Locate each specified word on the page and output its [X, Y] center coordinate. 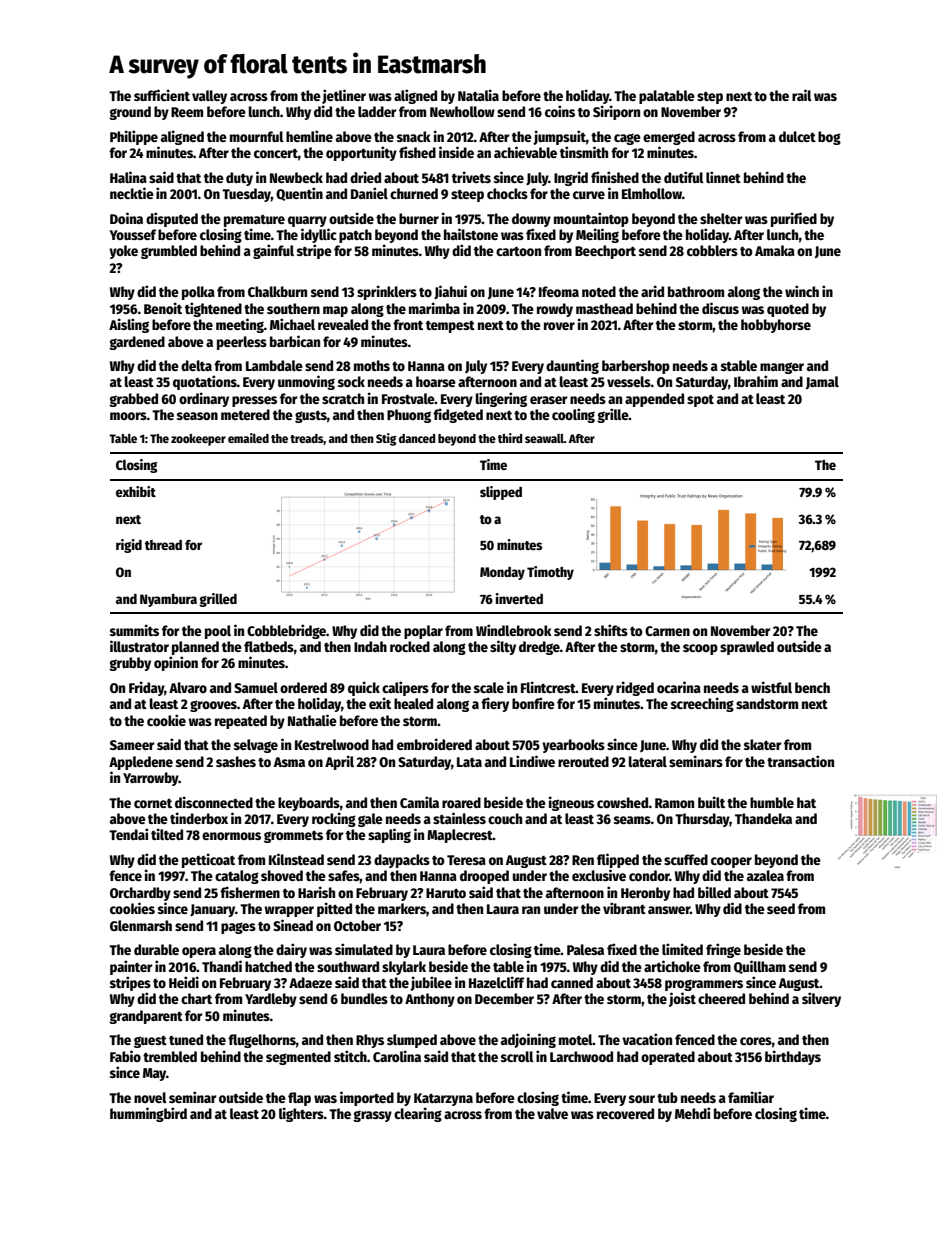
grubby [130, 664]
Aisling [129, 325]
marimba [434, 308]
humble [772, 802]
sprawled [747, 648]
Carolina [397, 1056]
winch [802, 291]
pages [238, 928]
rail [802, 95]
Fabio [125, 1056]
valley [209, 97]
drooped [484, 877]
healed [413, 703]
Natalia [478, 95]
